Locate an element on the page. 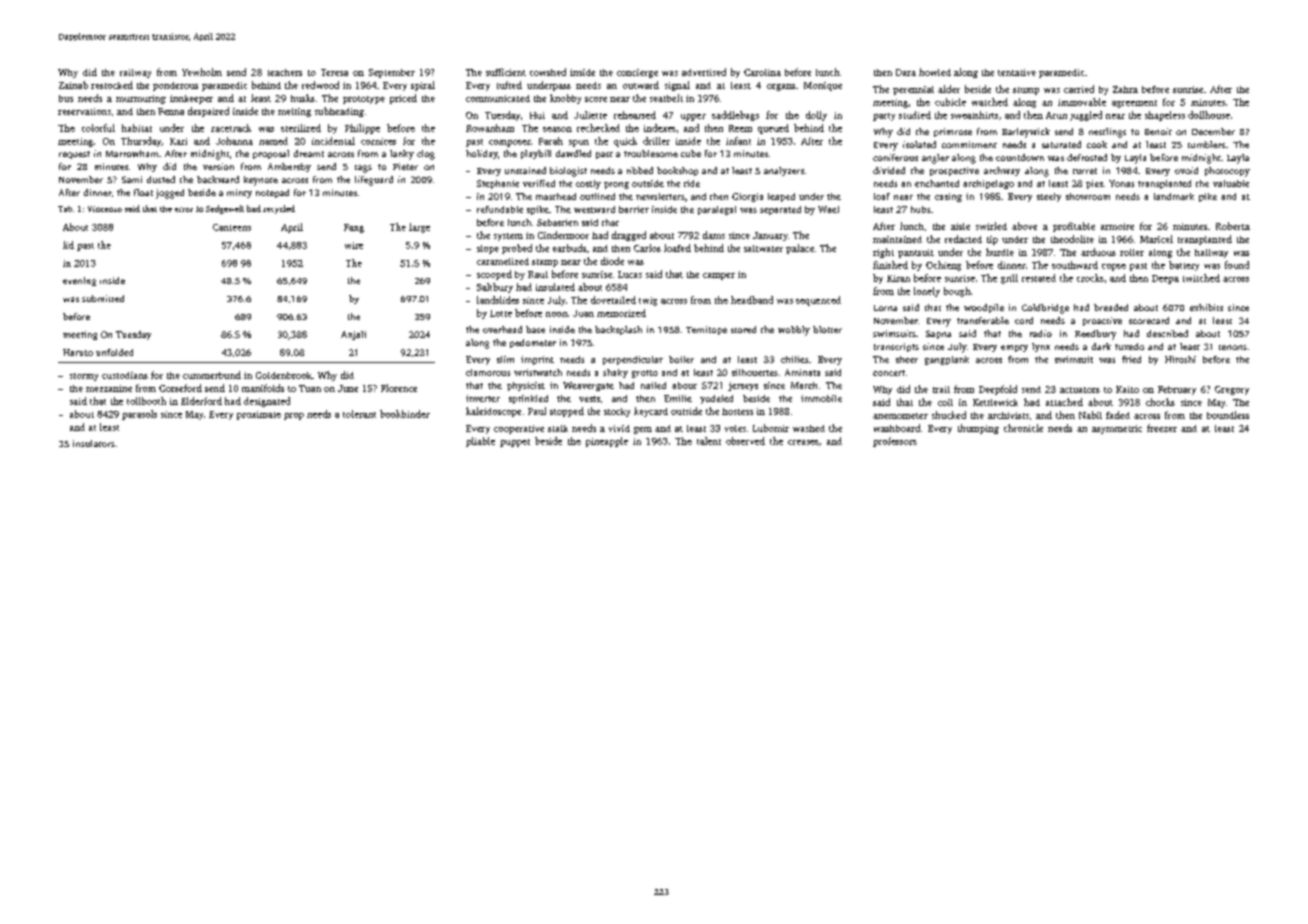 The width and height of the page is (1308, 924). professors is located at coordinates (895, 442).
